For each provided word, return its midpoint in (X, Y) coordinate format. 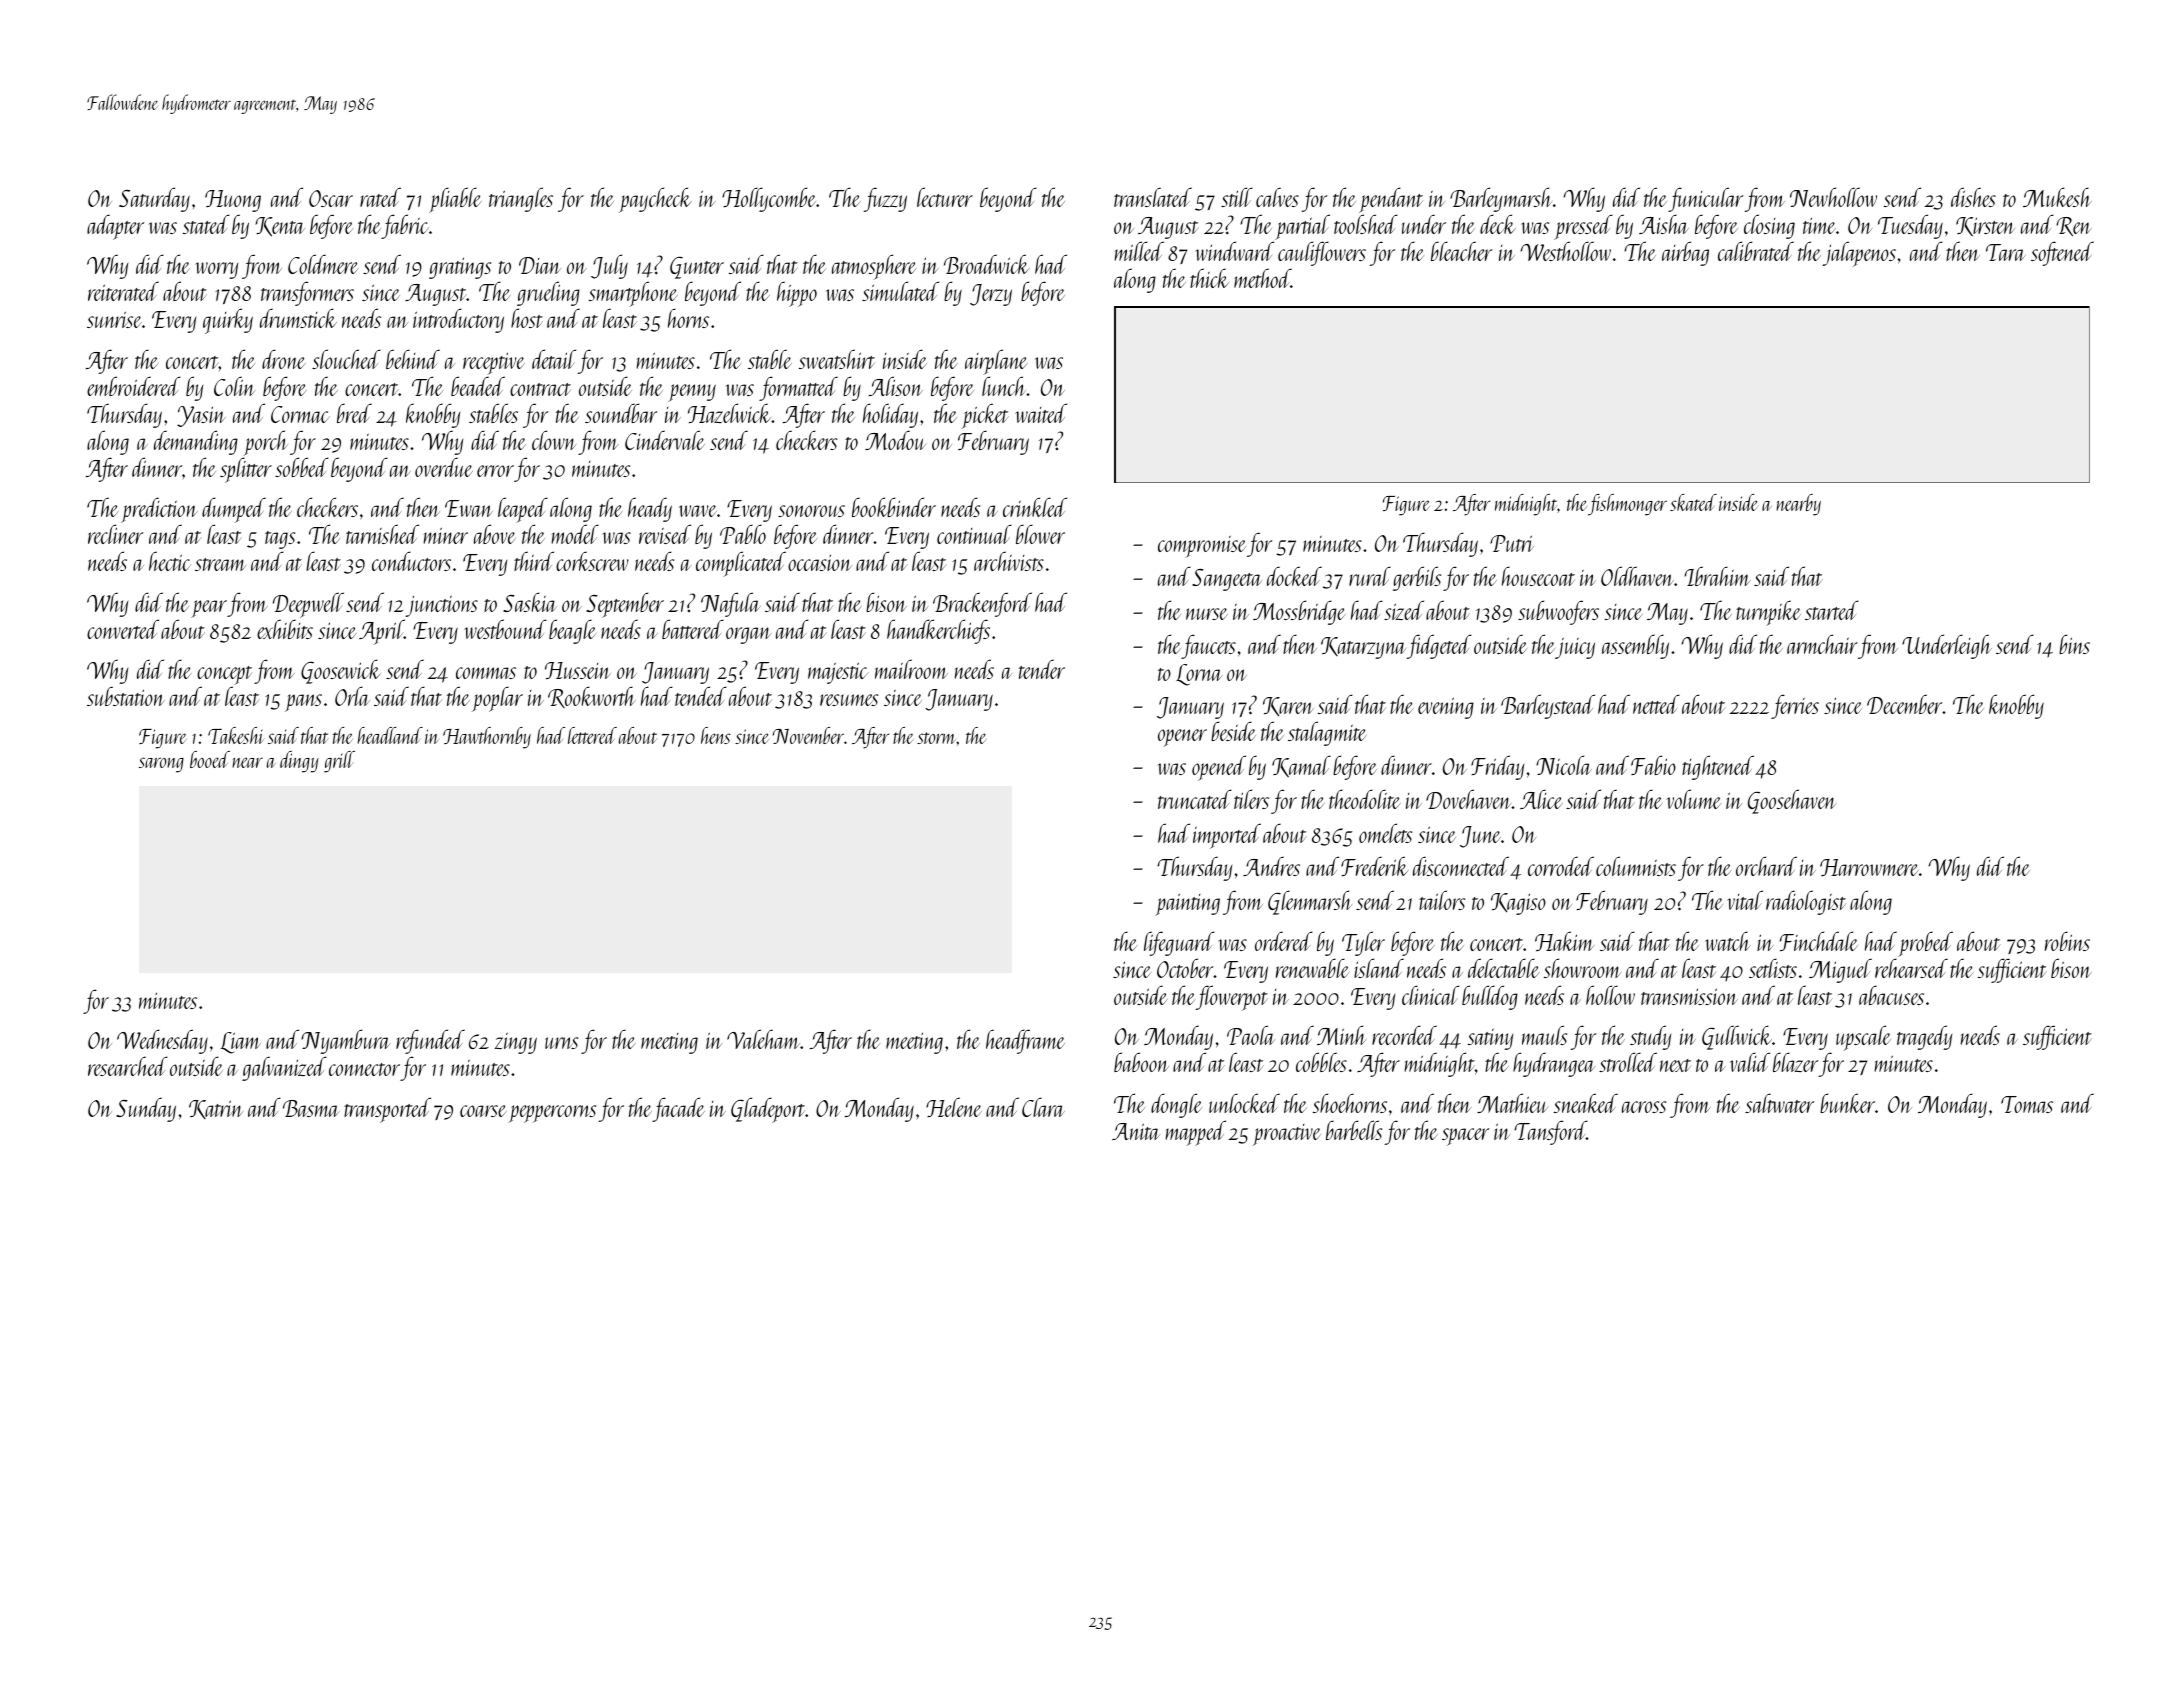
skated (1693, 502)
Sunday (146, 1109)
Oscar (331, 198)
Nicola (1564, 765)
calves (1277, 197)
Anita (1136, 1131)
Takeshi (236, 735)
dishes (1973, 197)
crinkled (1035, 507)
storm (937, 738)
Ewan (469, 508)
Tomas (2027, 1104)
